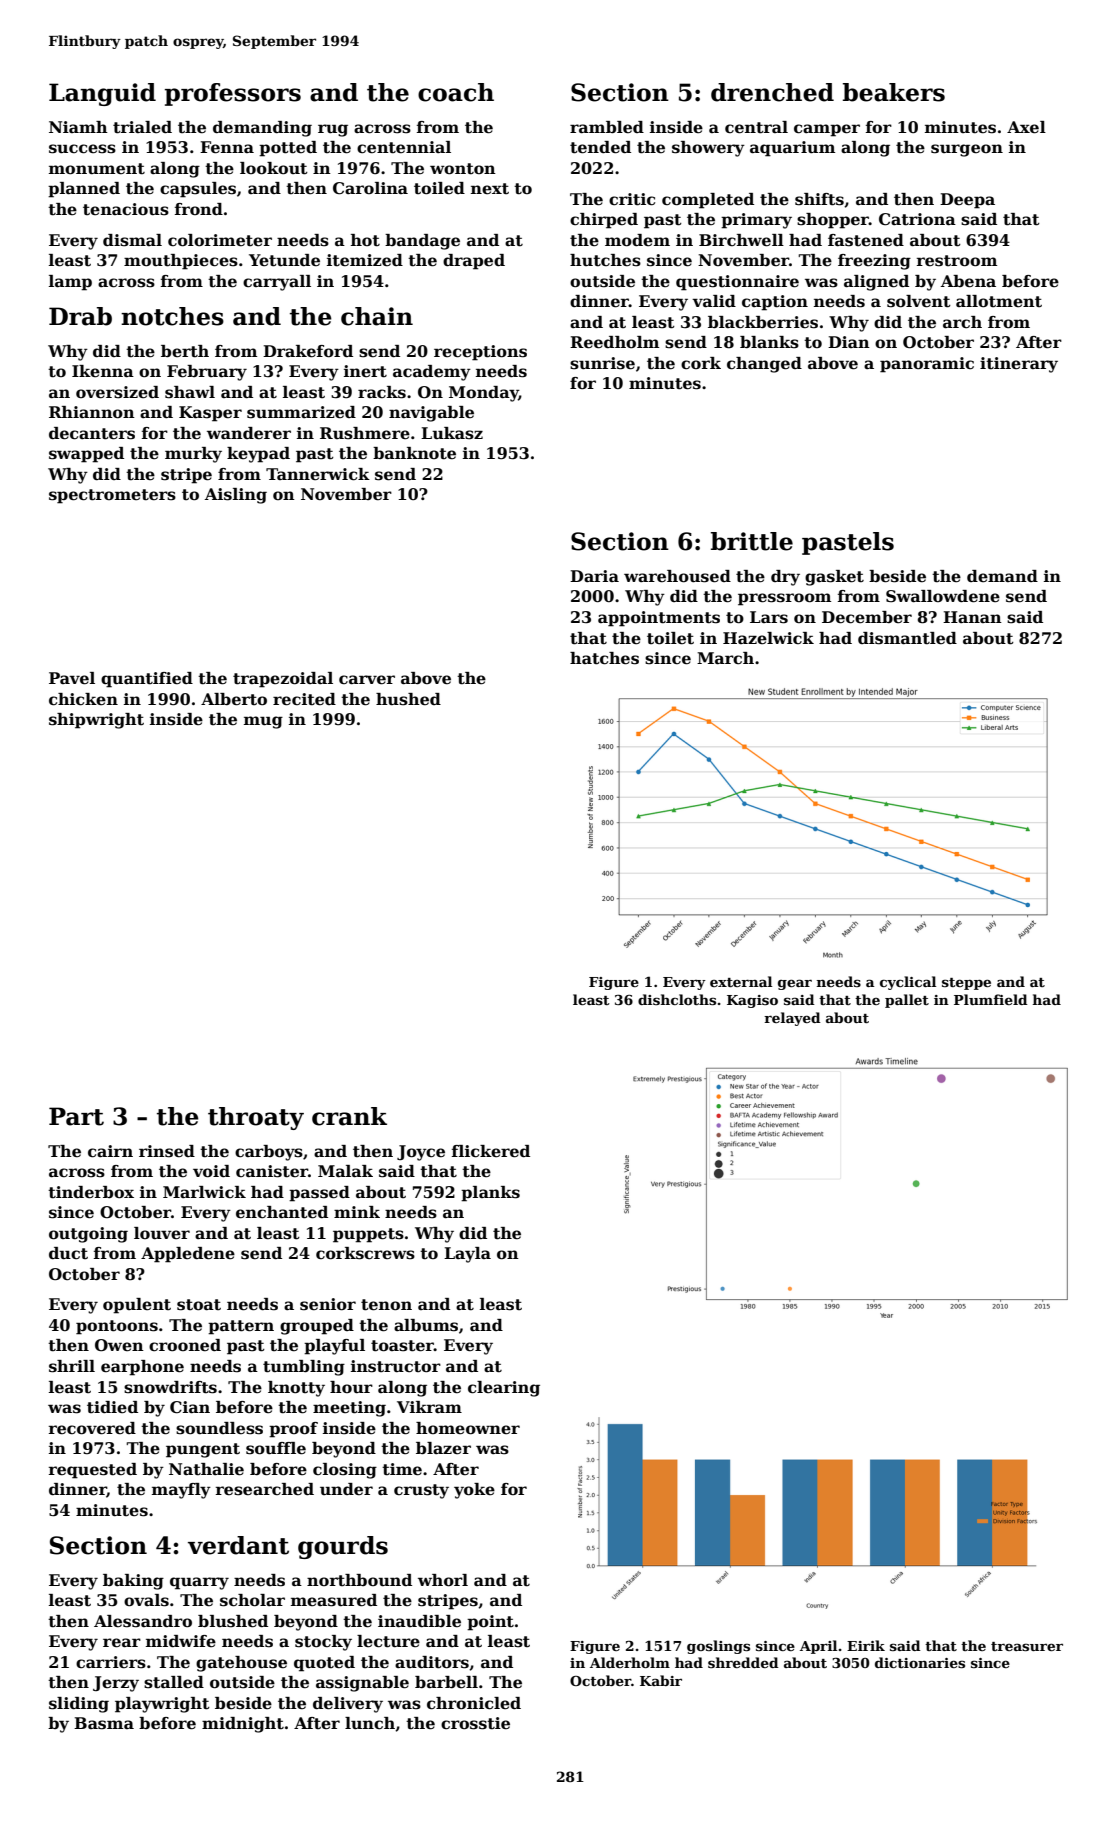 This screenshot has width=1112, height=1832. What do you see at coordinates (334, 1600) in the screenshot?
I see `measured` at bounding box center [334, 1600].
